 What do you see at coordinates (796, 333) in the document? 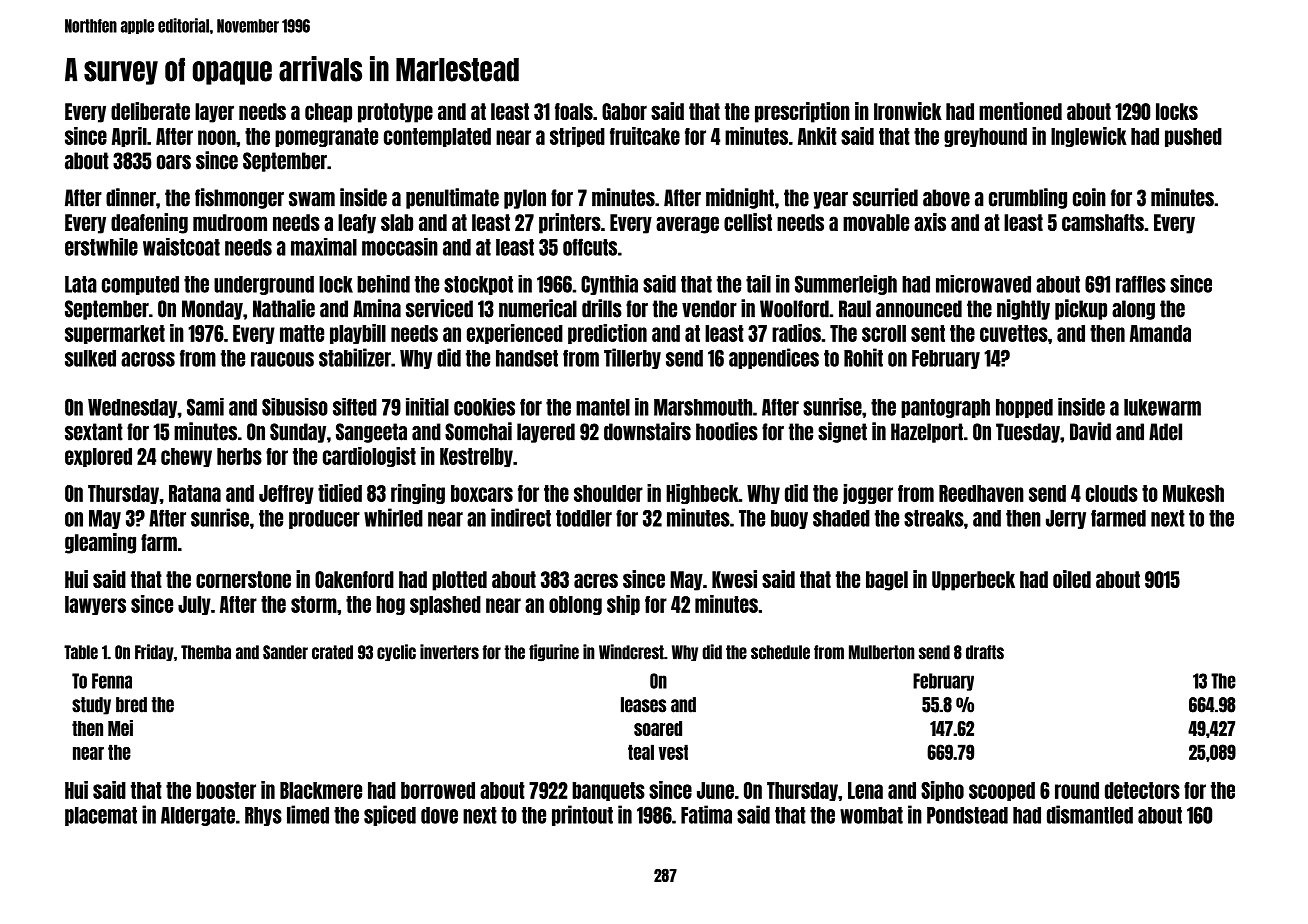
I see `radios` at bounding box center [796, 333].
